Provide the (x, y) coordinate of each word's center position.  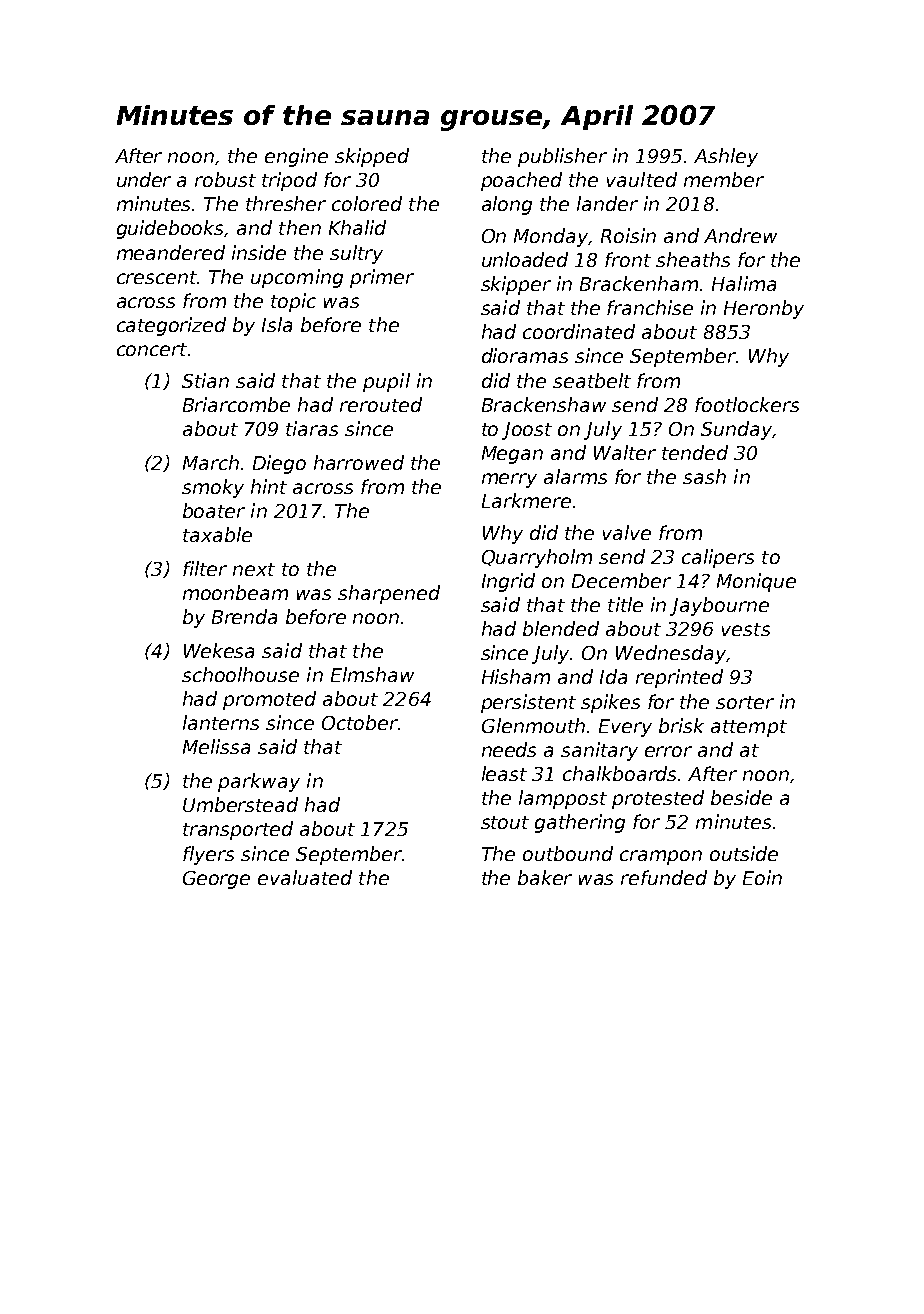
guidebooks (171, 229)
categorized (171, 326)
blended (561, 628)
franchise (650, 307)
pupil (386, 382)
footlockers (747, 404)
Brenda (244, 616)
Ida (613, 676)
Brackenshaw (544, 404)
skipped (372, 157)
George (216, 880)
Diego (279, 464)
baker (545, 877)
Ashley (726, 157)
